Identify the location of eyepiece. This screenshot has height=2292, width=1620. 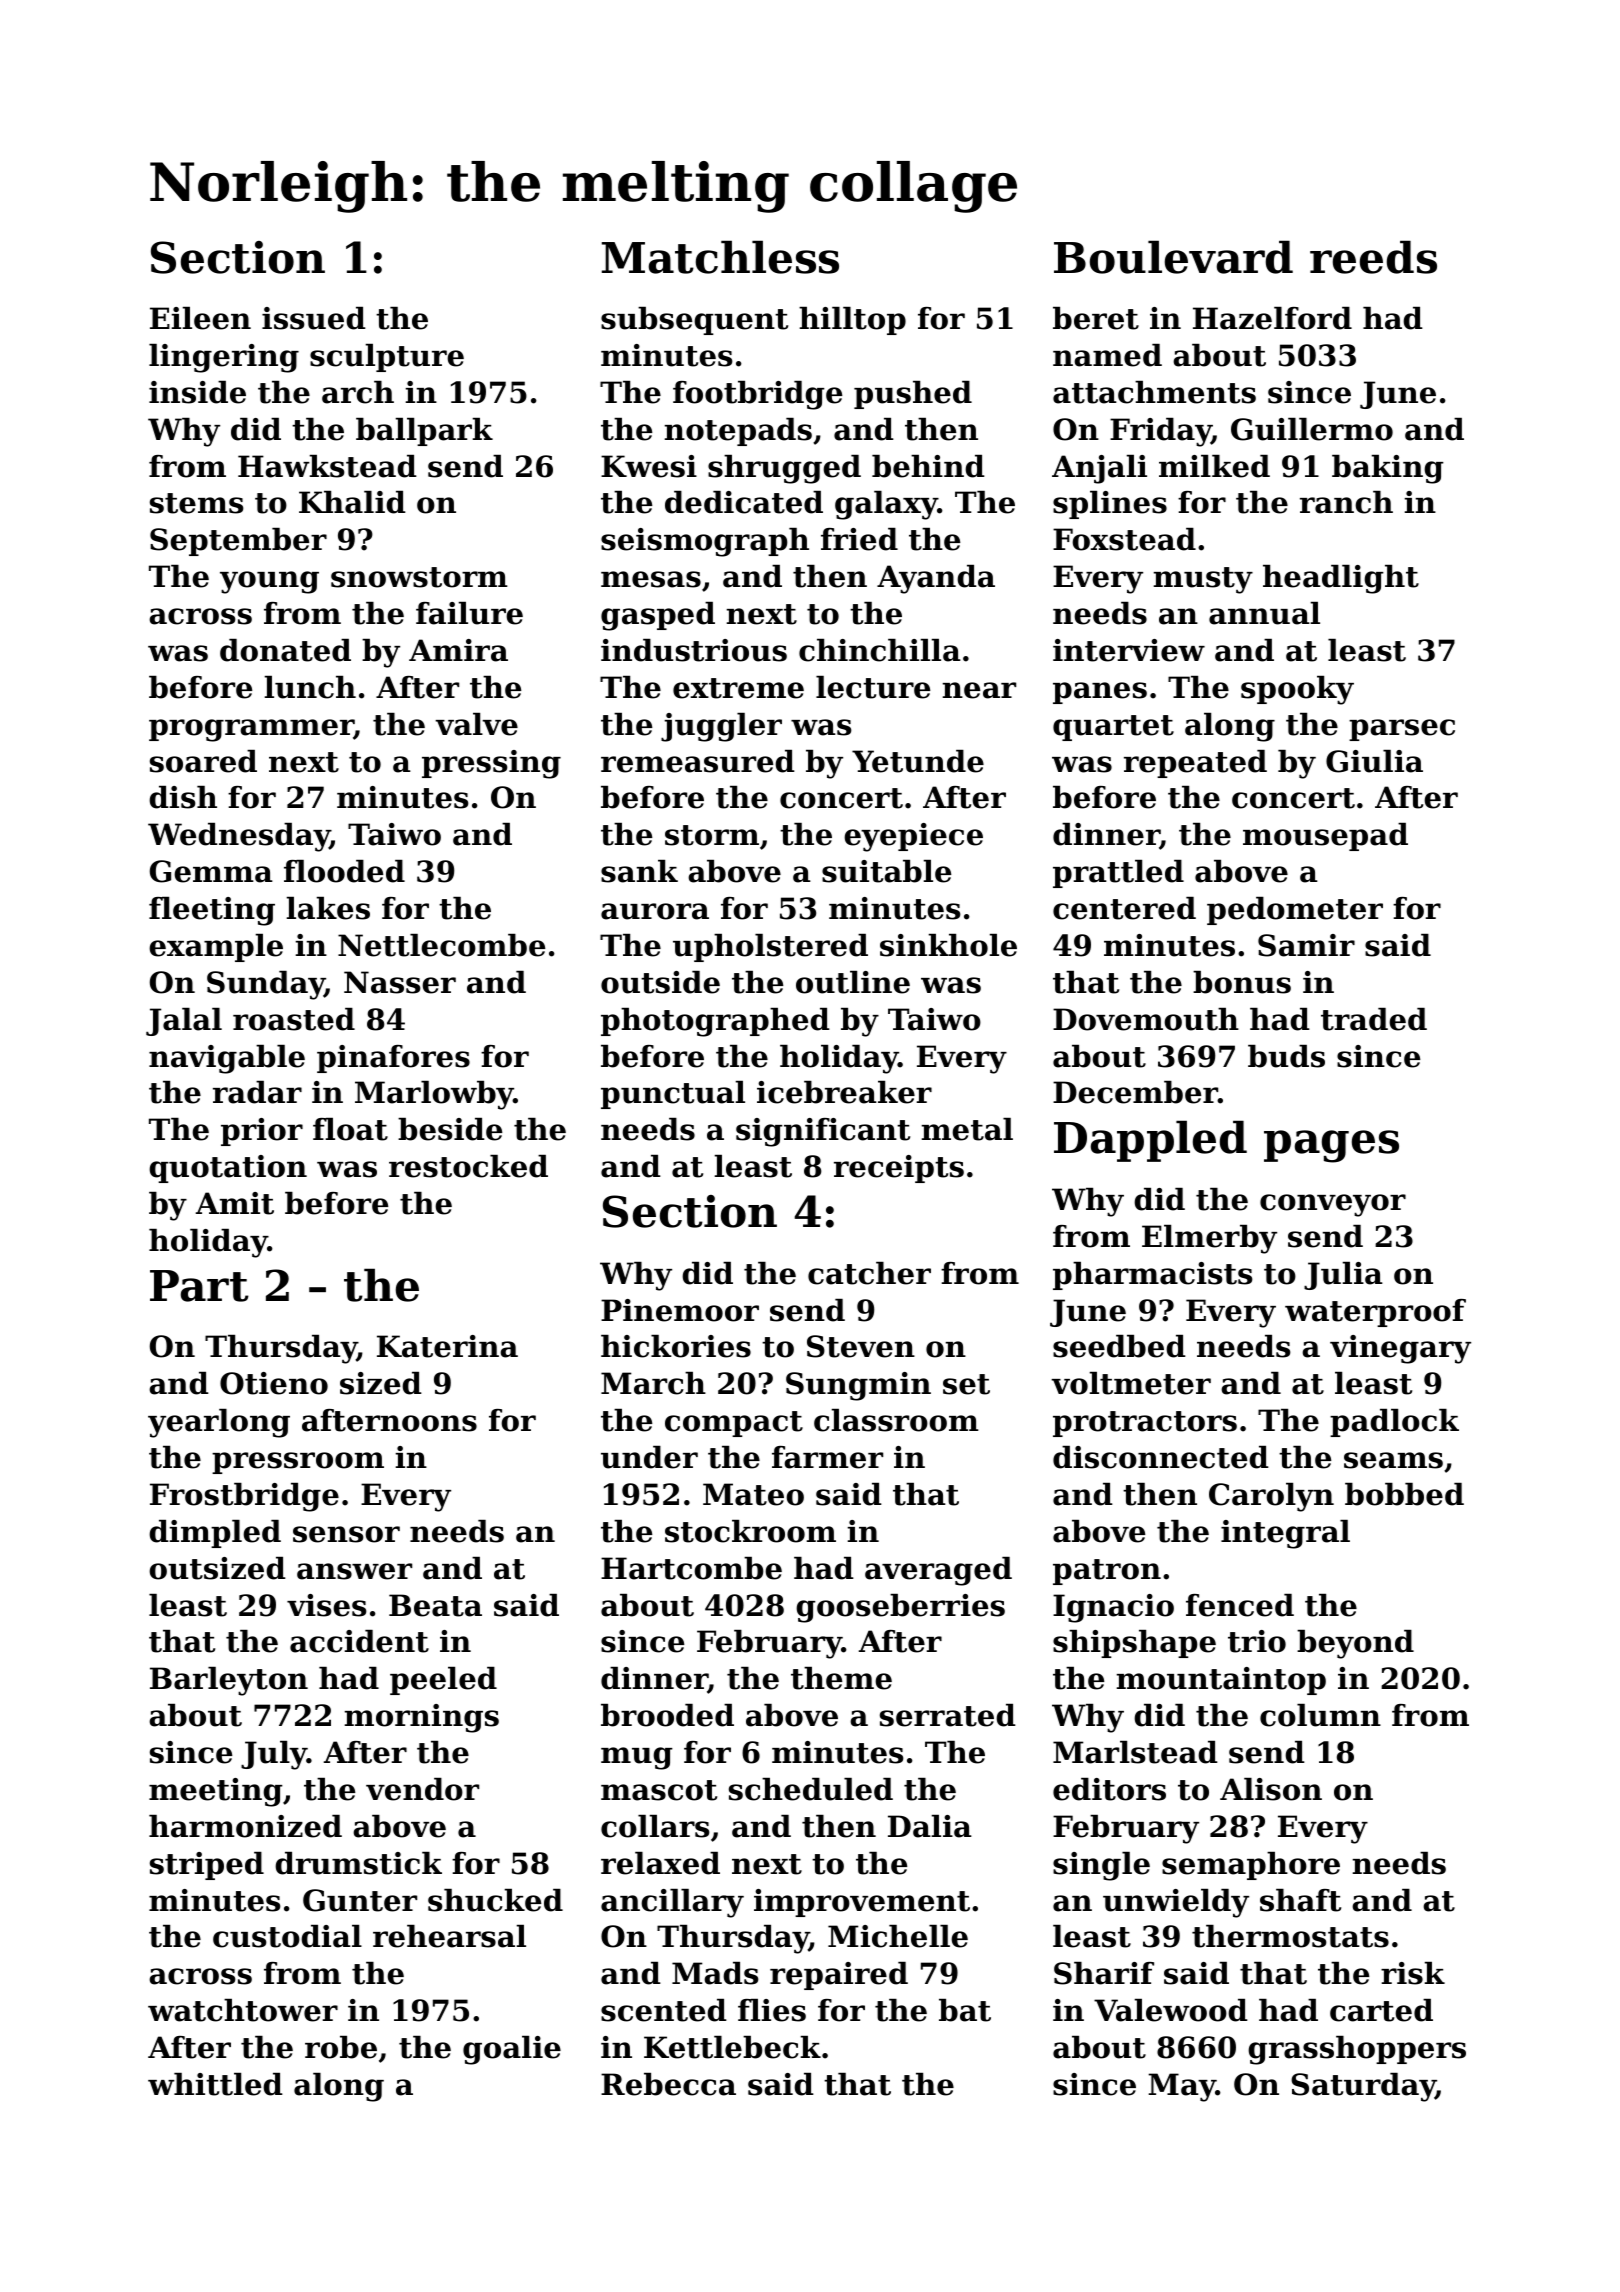
(913, 837).
